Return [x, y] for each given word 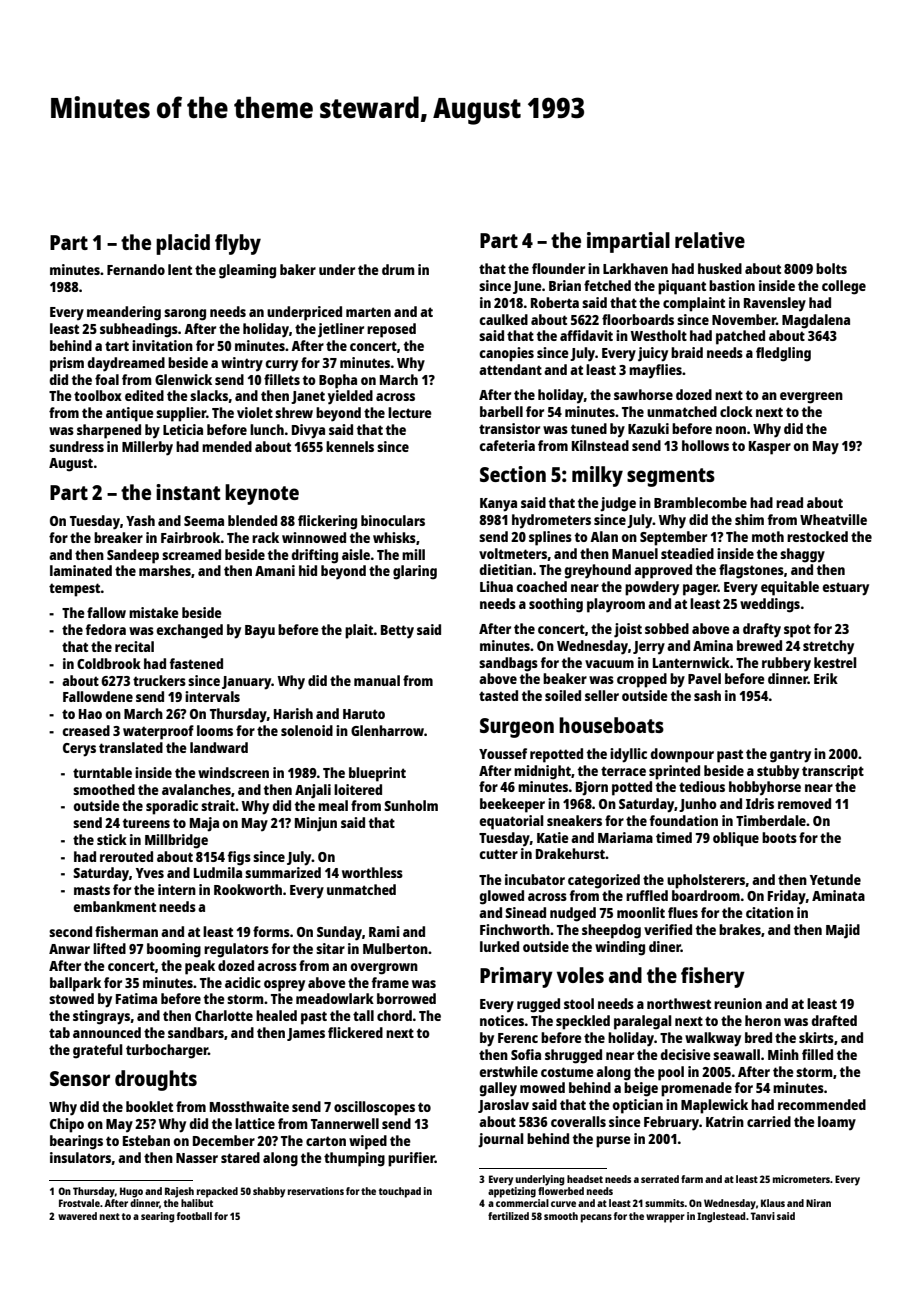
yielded [350, 397]
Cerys [79, 750]
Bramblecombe [700, 502]
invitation [162, 345]
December [224, 1140]
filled [817, 1054]
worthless [372, 872]
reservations [316, 1191]
